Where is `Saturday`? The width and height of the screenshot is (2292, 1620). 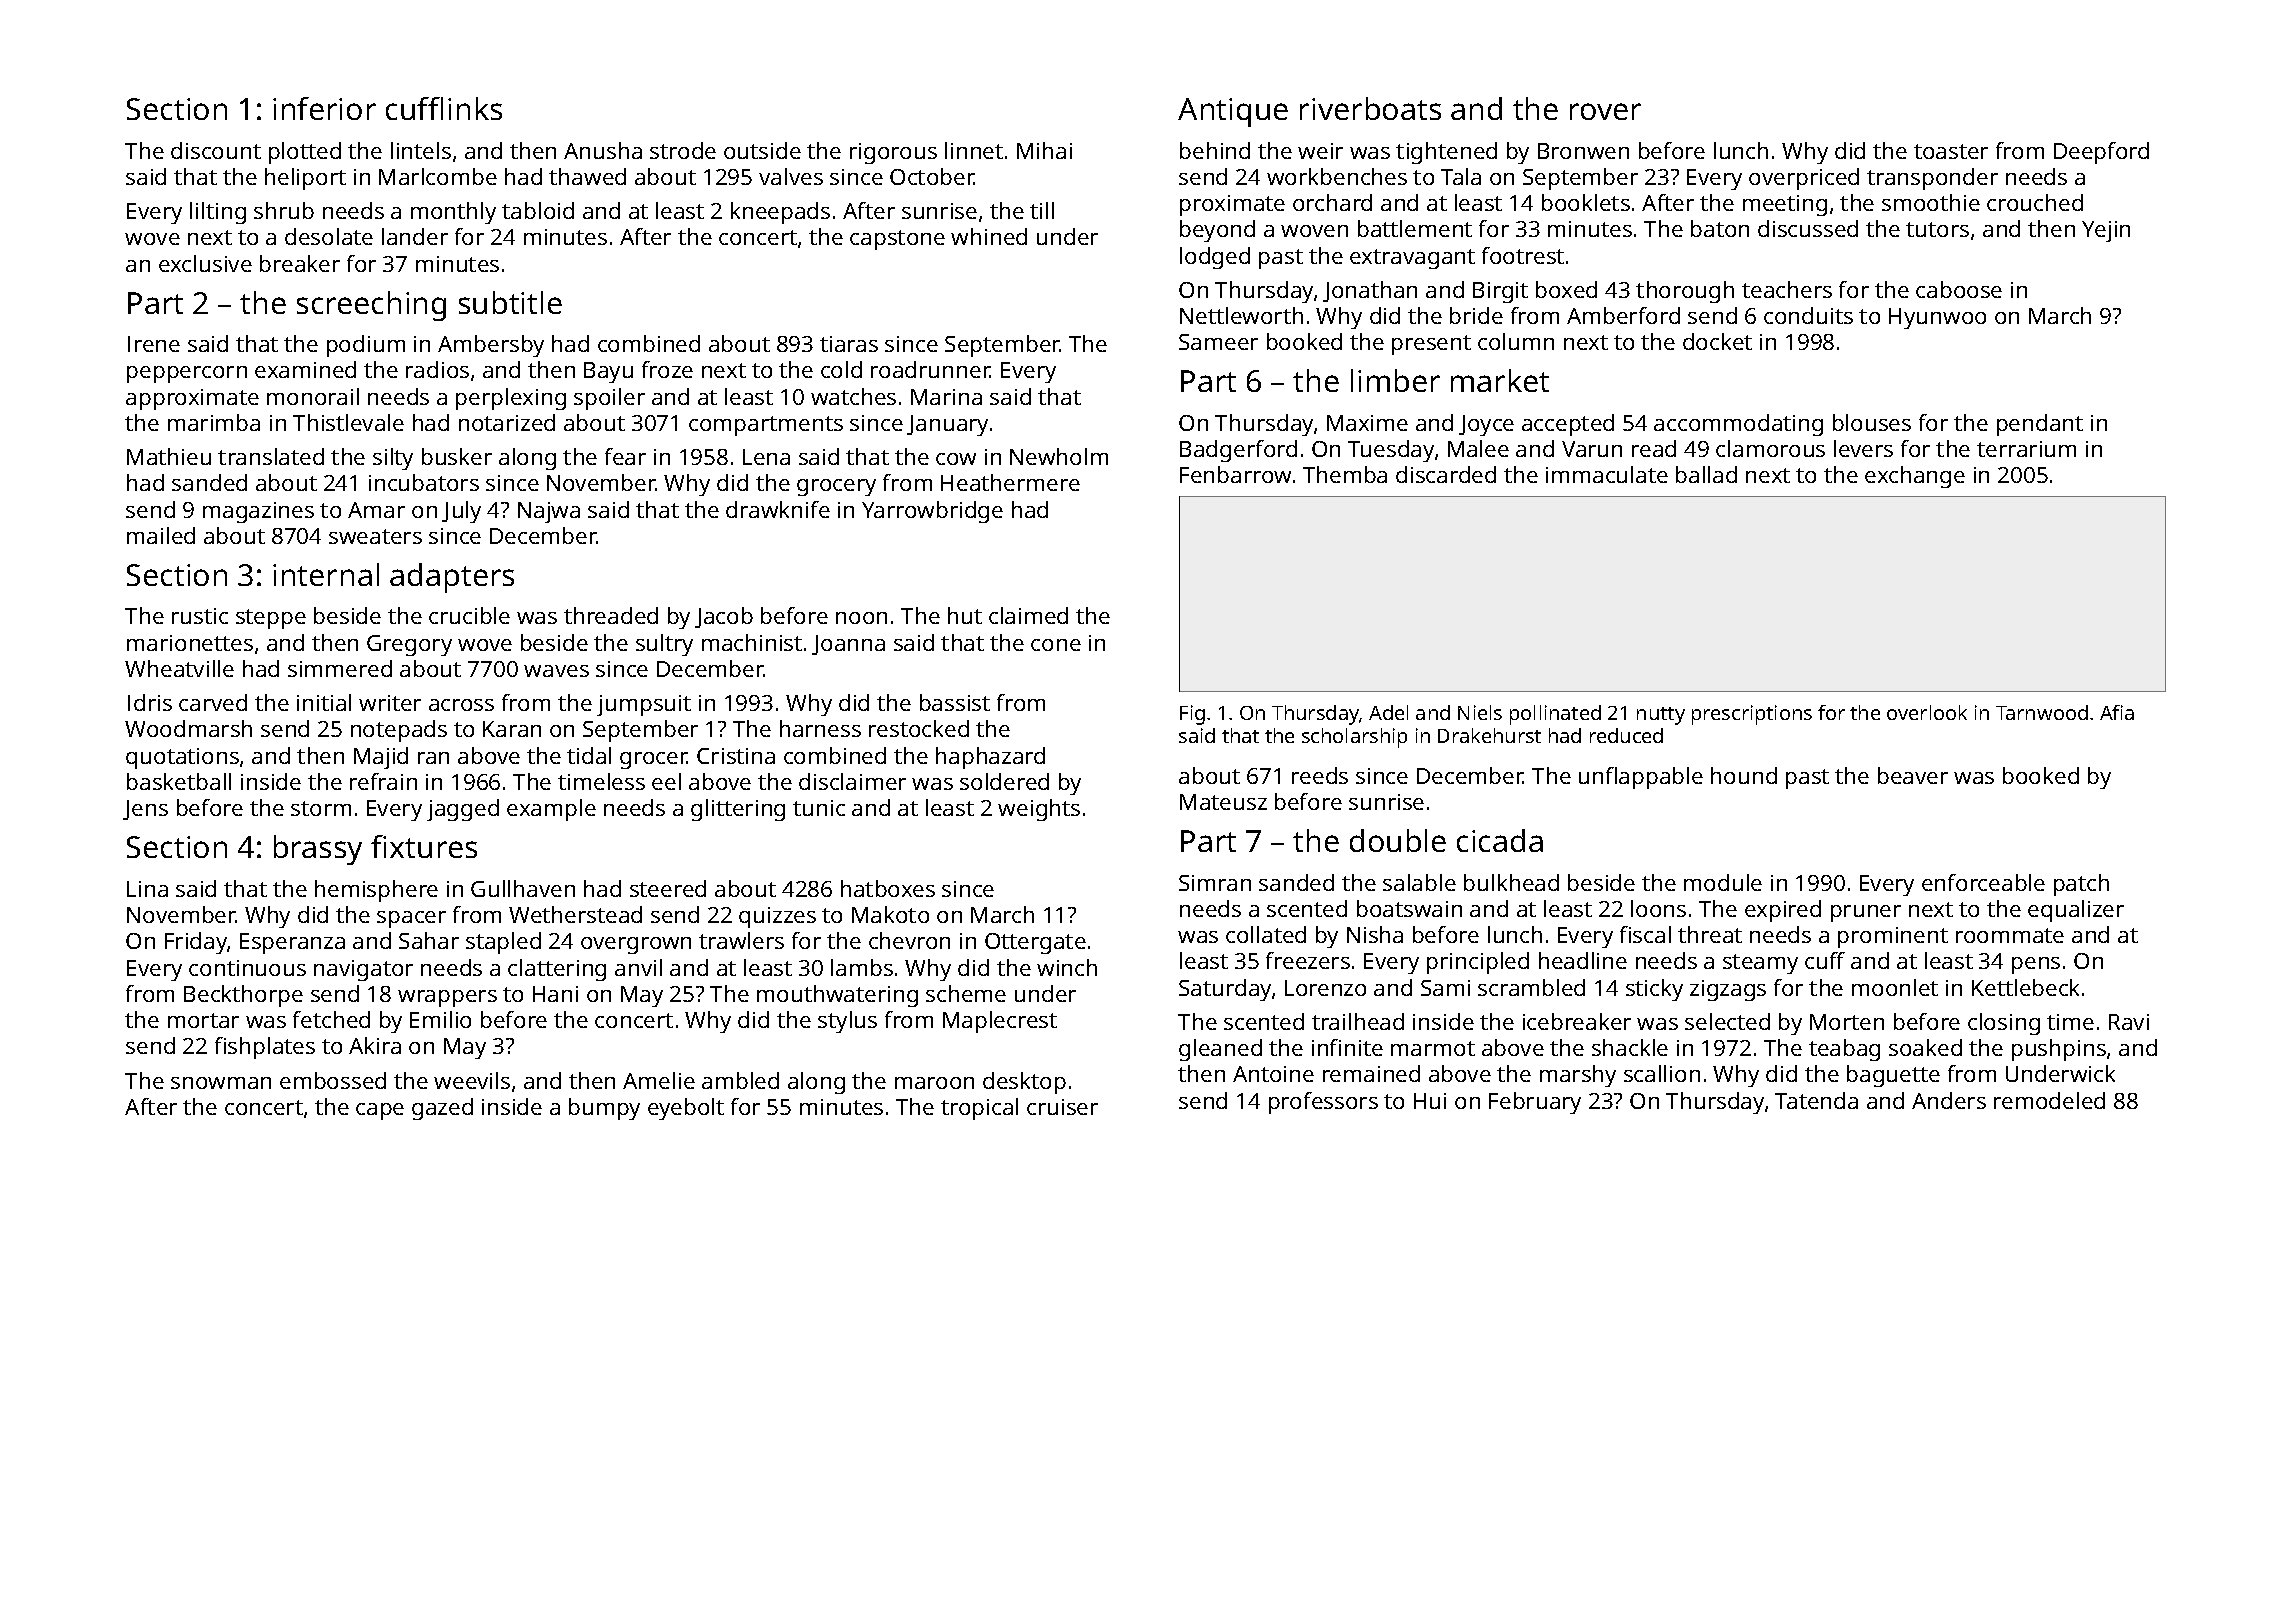 Saturday is located at coordinates (1225, 990).
